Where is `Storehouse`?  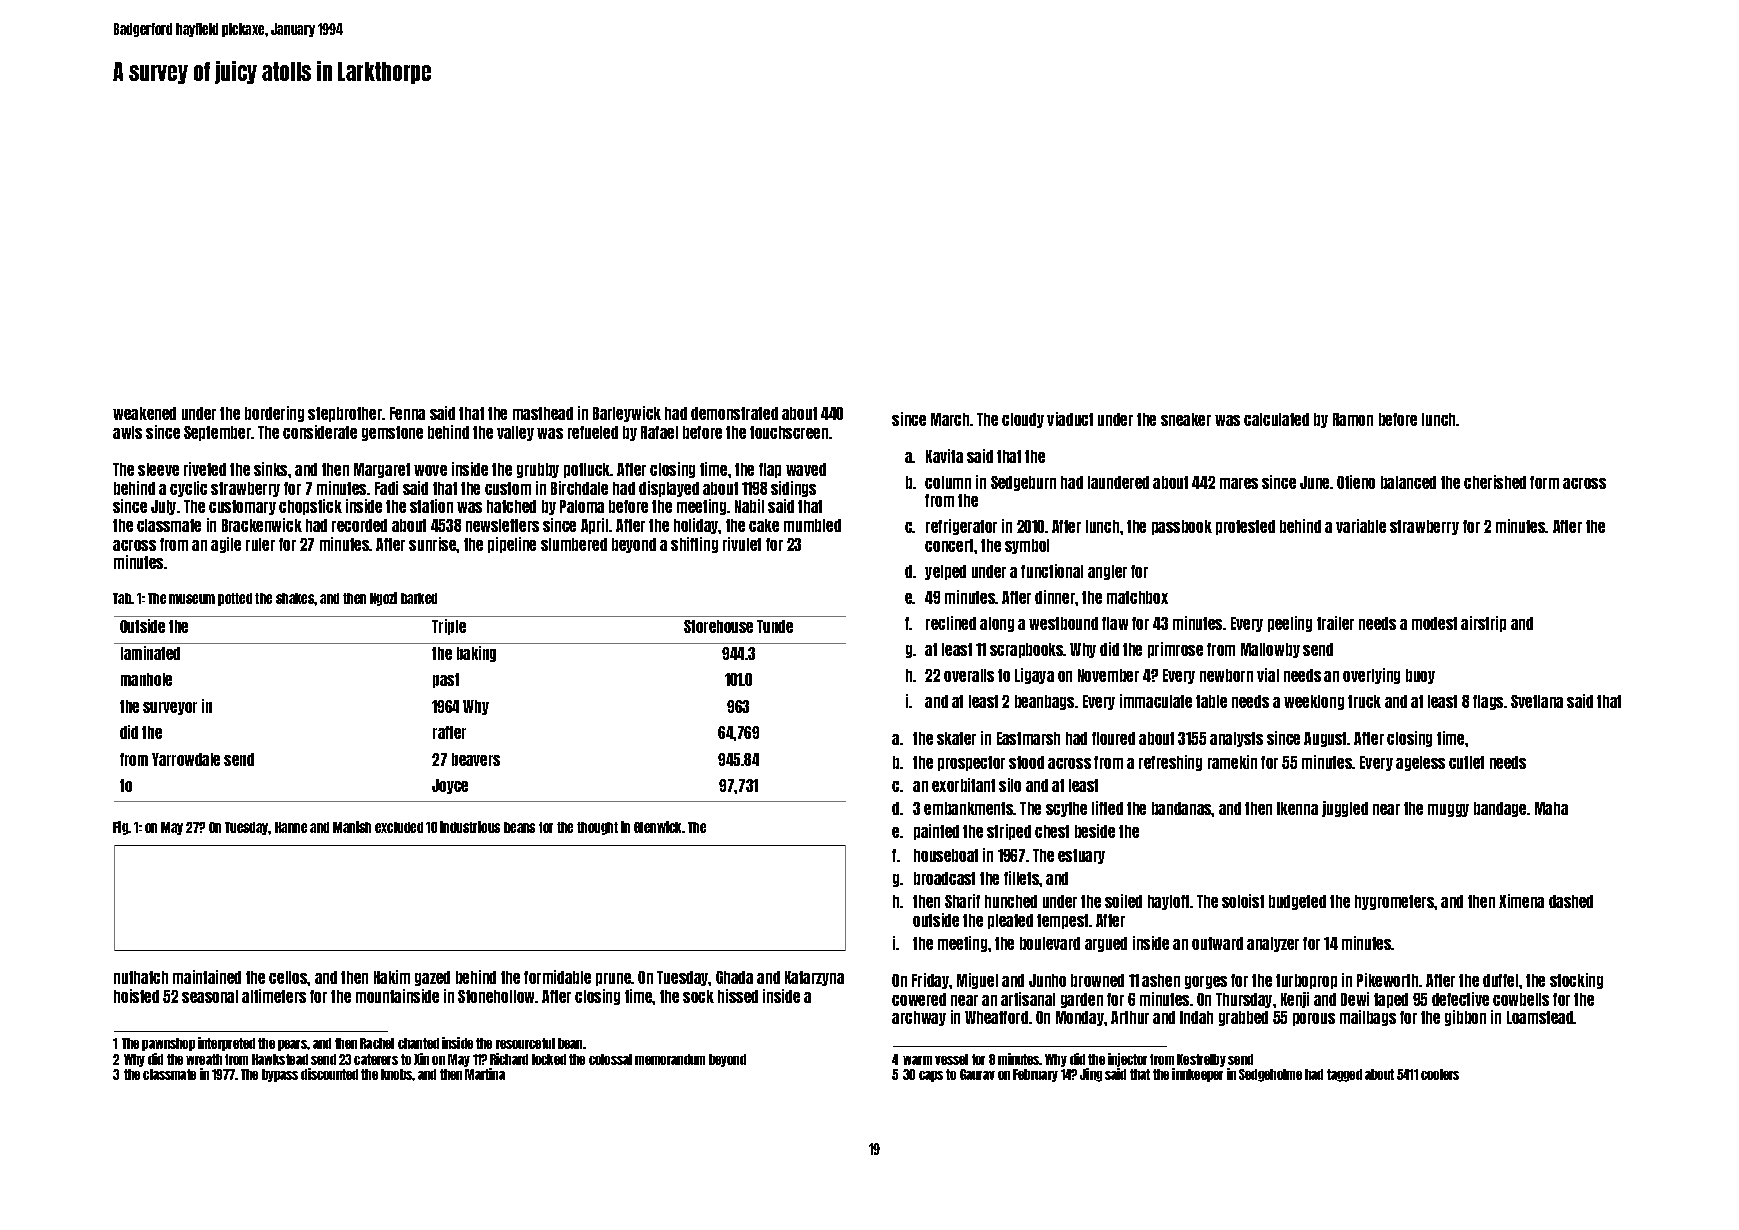 Storehouse is located at coordinates (718, 626).
